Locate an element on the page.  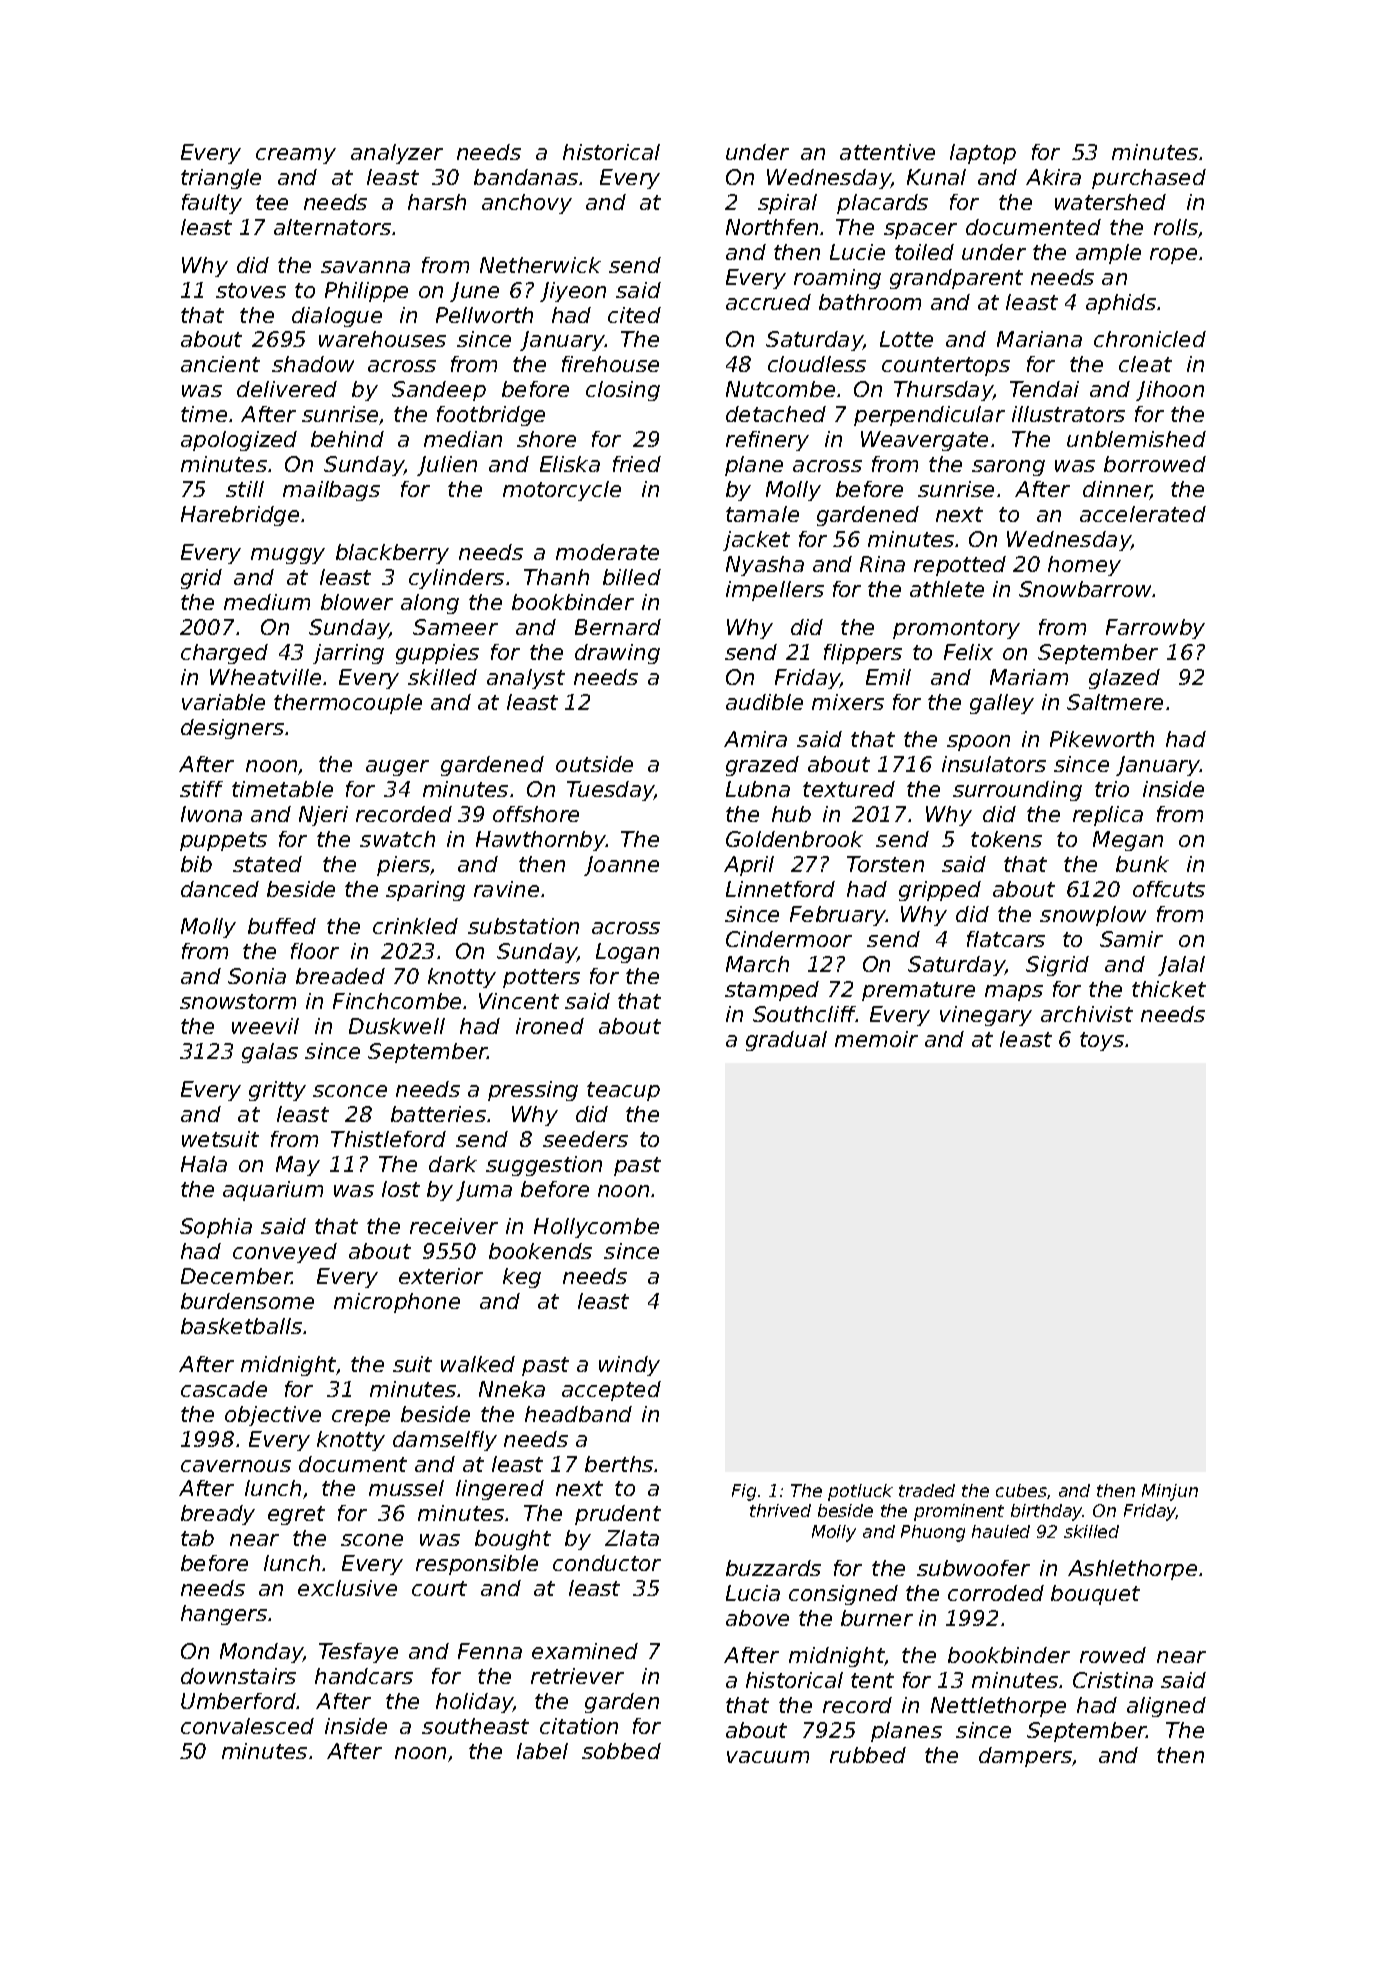
aligned is located at coordinates (1166, 1707).
